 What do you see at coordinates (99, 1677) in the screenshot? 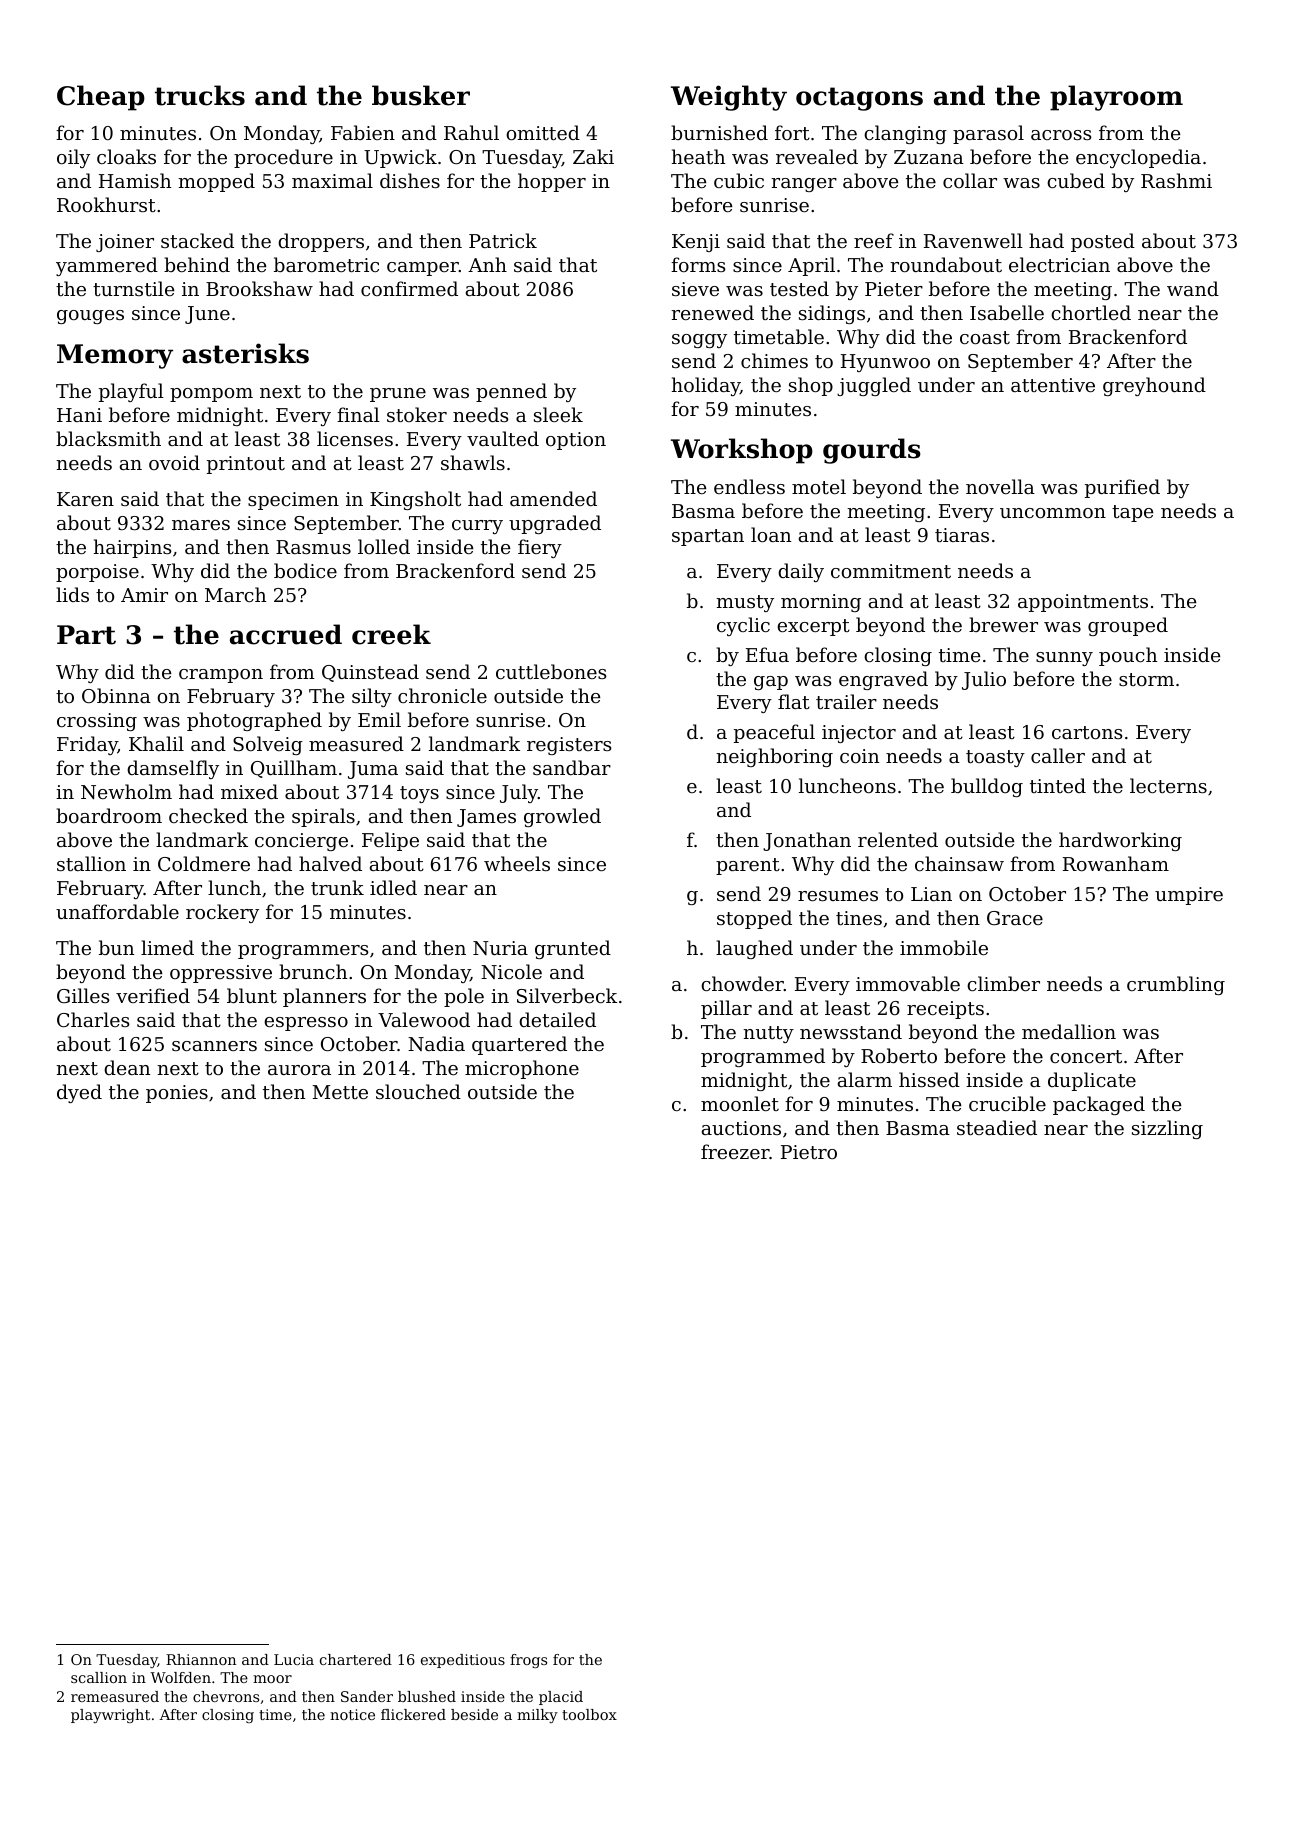
I see `scallion` at bounding box center [99, 1677].
